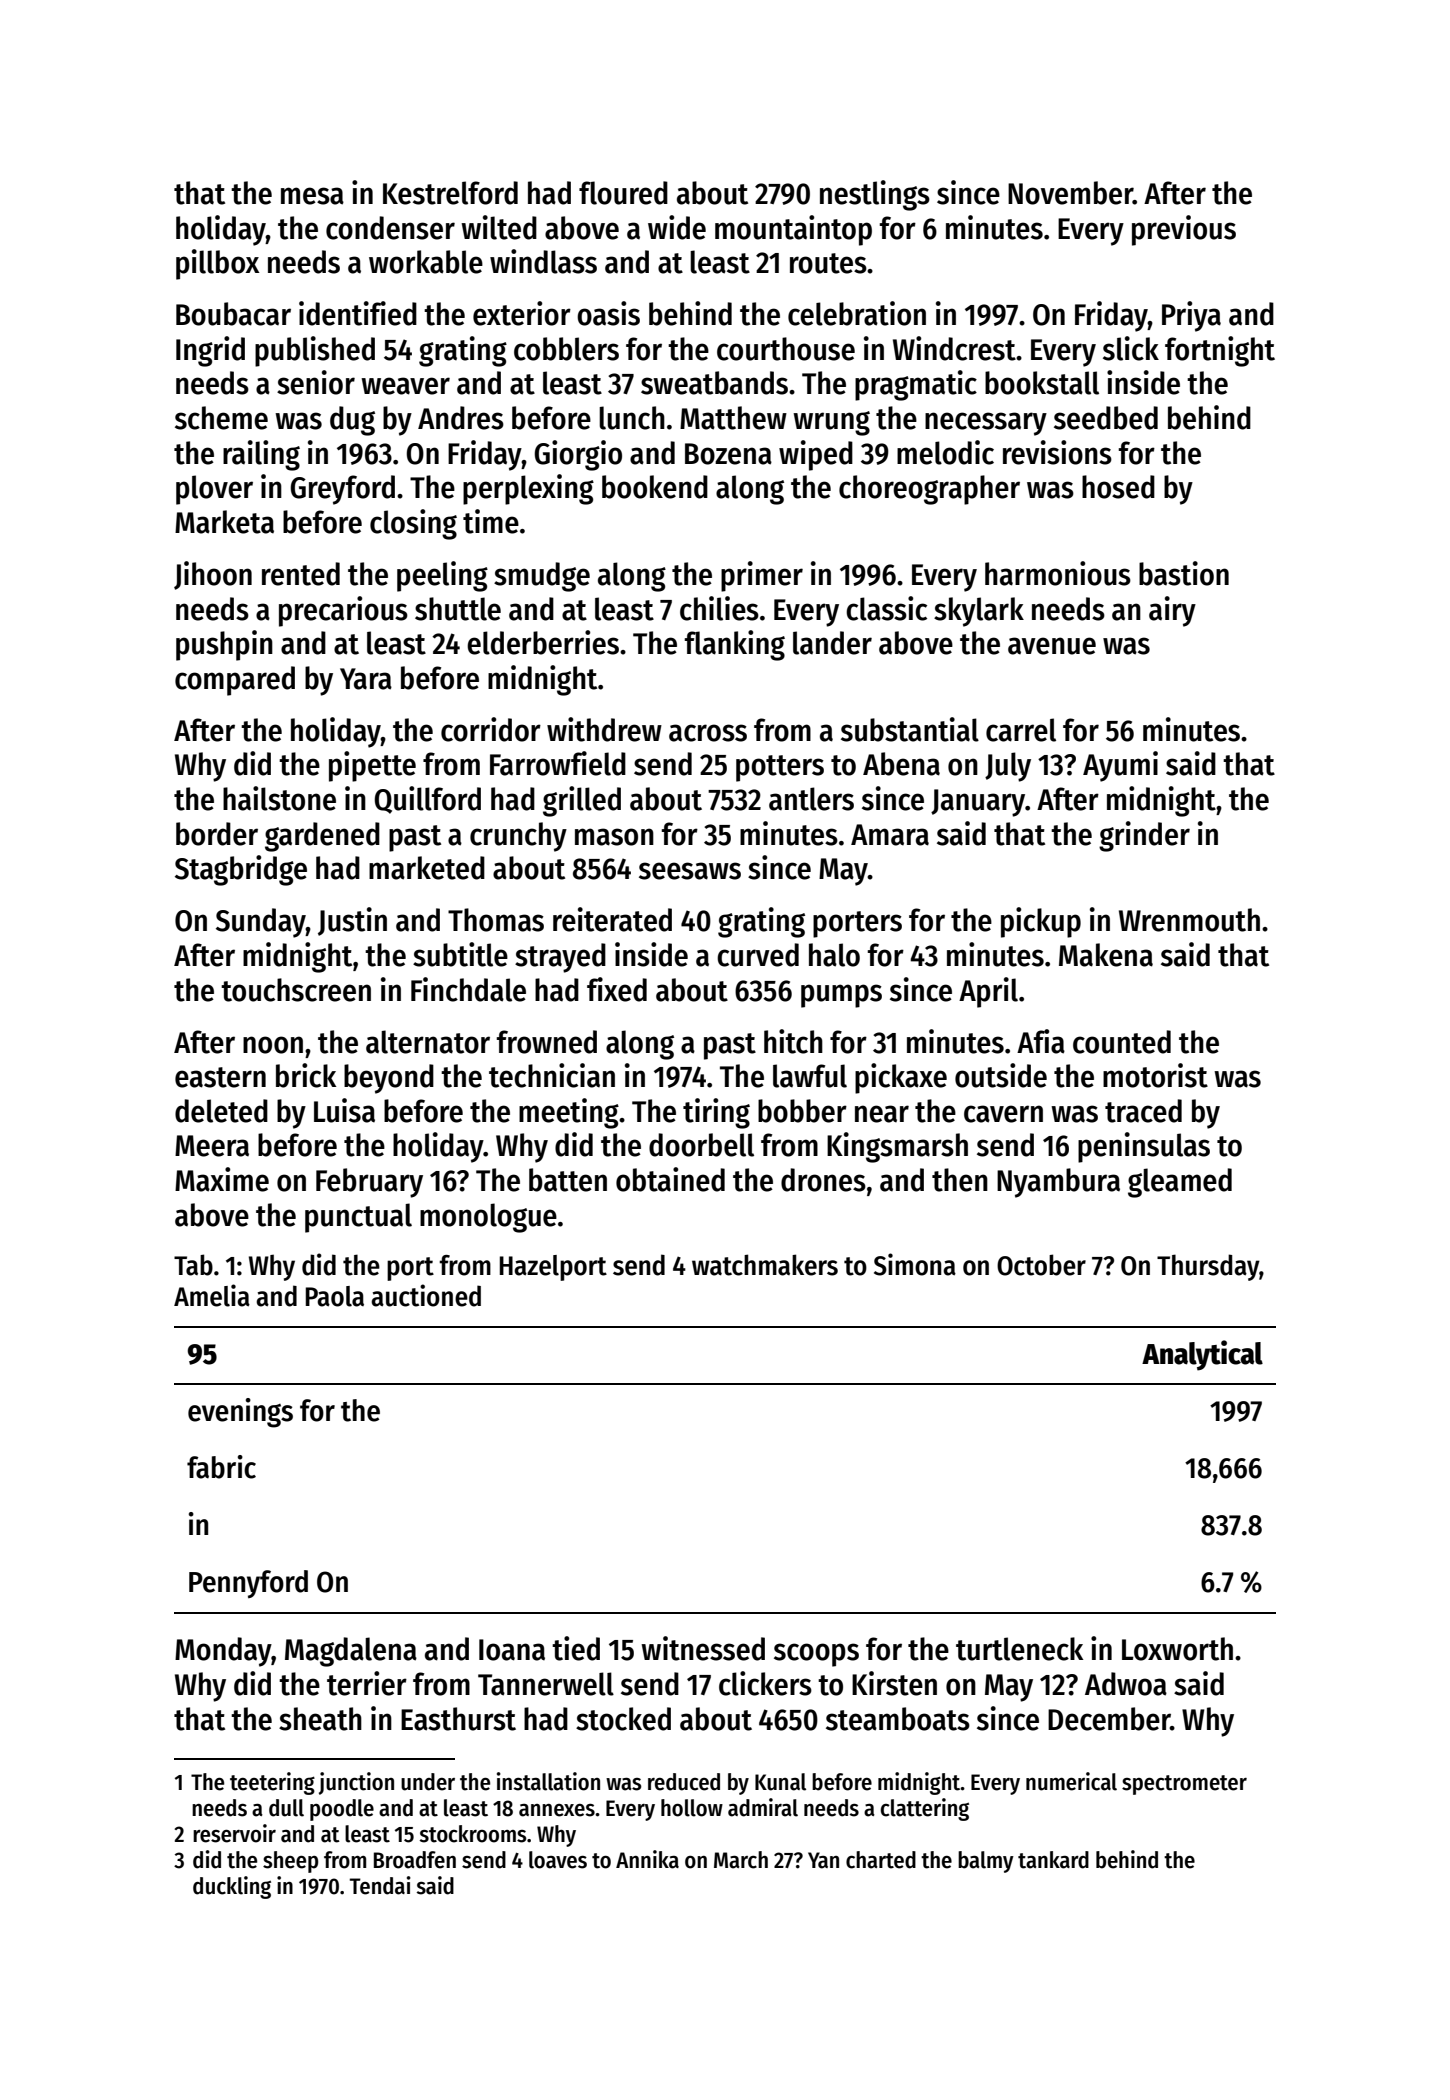 The image size is (1450, 2100). What do you see at coordinates (543, 642) in the screenshot?
I see `elderberries` at bounding box center [543, 642].
